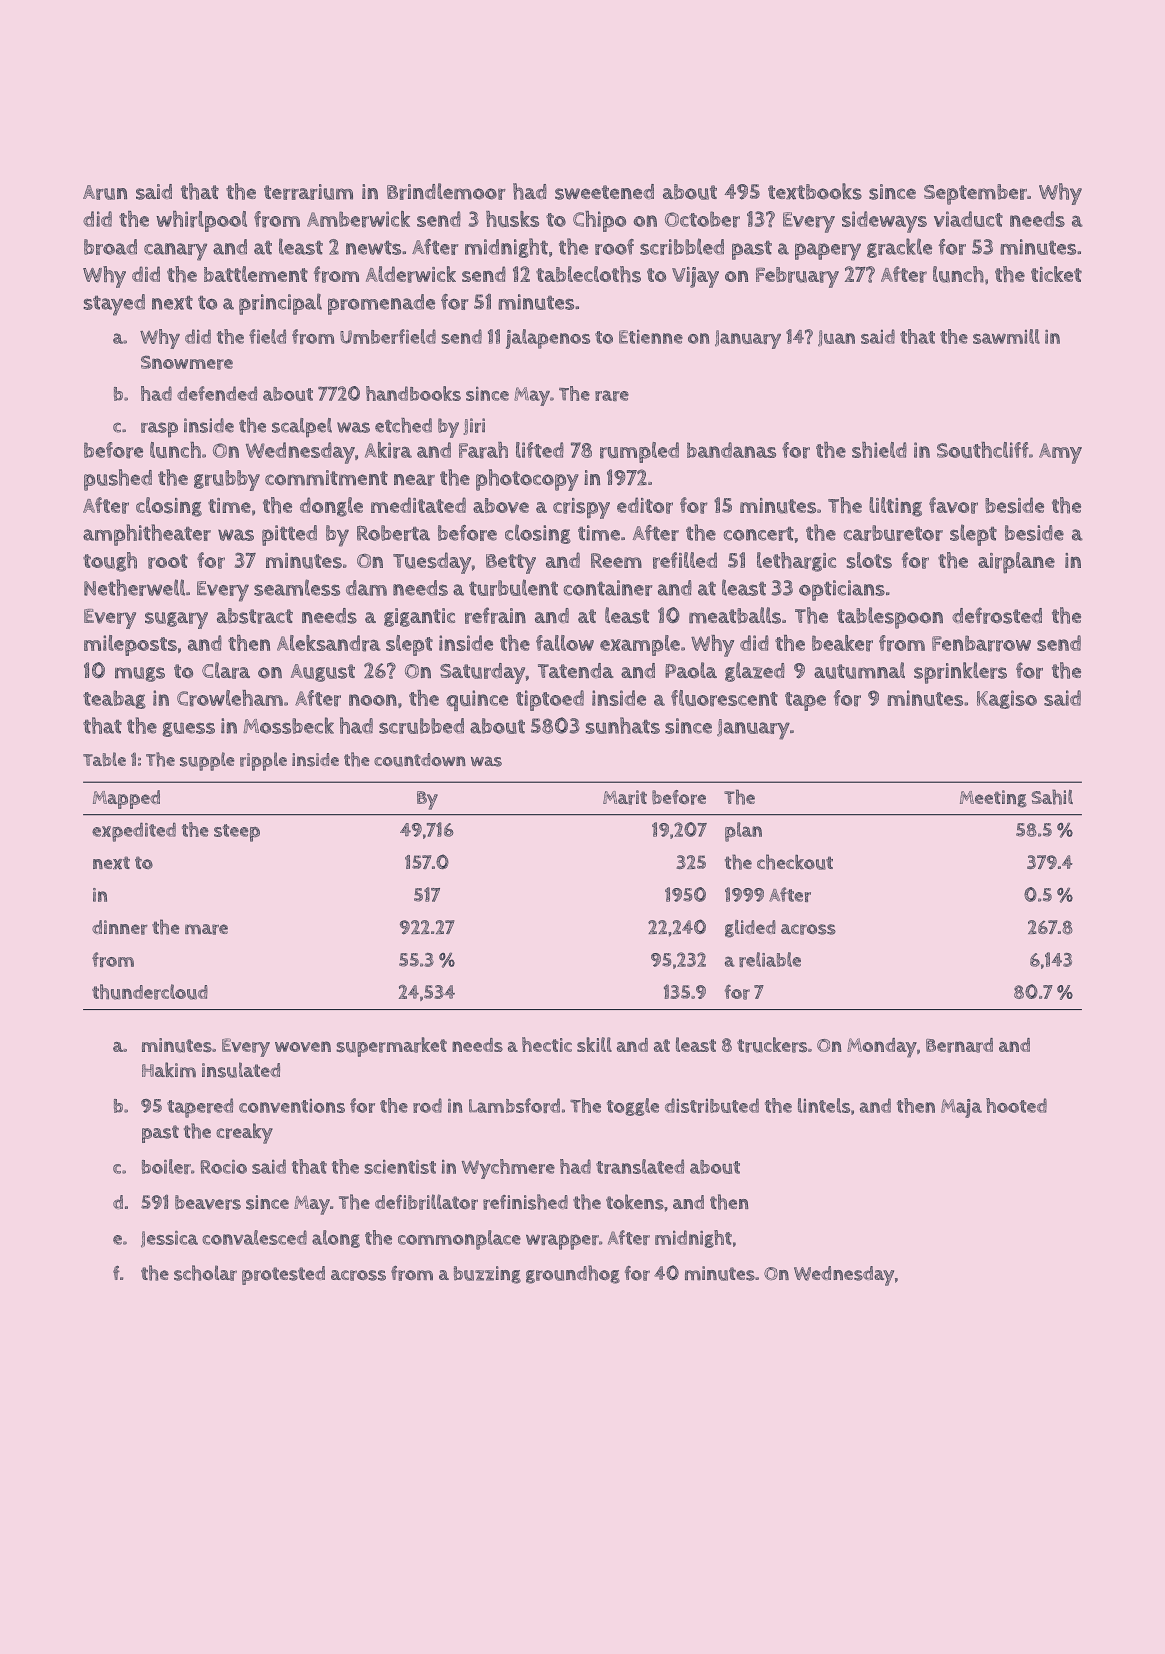 The image size is (1165, 1654). What do you see at coordinates (105, 192) in the image?
I see `Arun` at bounding box center [105, 192].
